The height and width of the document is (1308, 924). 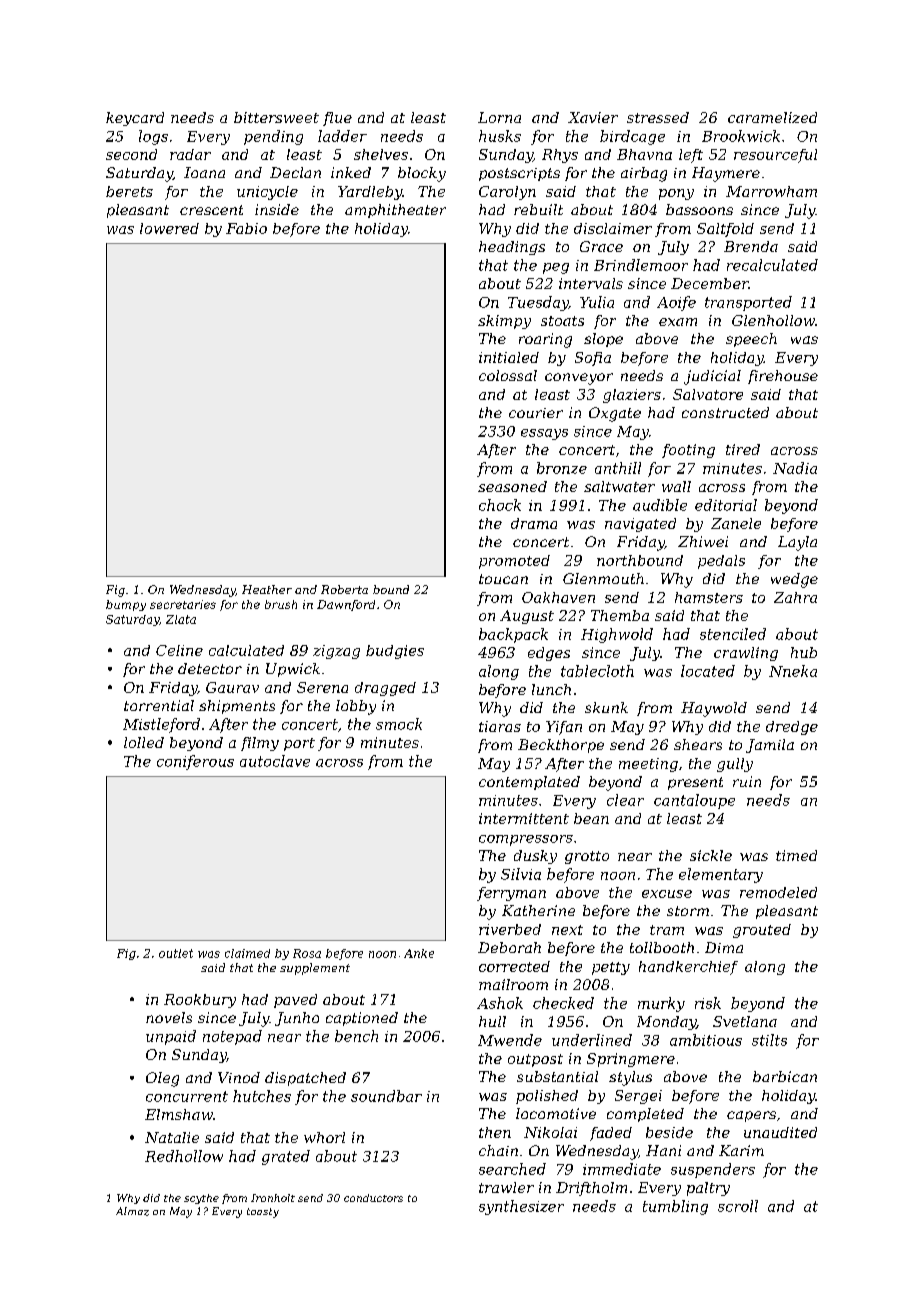 What do you see at coordinates (129, 191) in the document?
I see `berets` at bounding box center [129, 191].
